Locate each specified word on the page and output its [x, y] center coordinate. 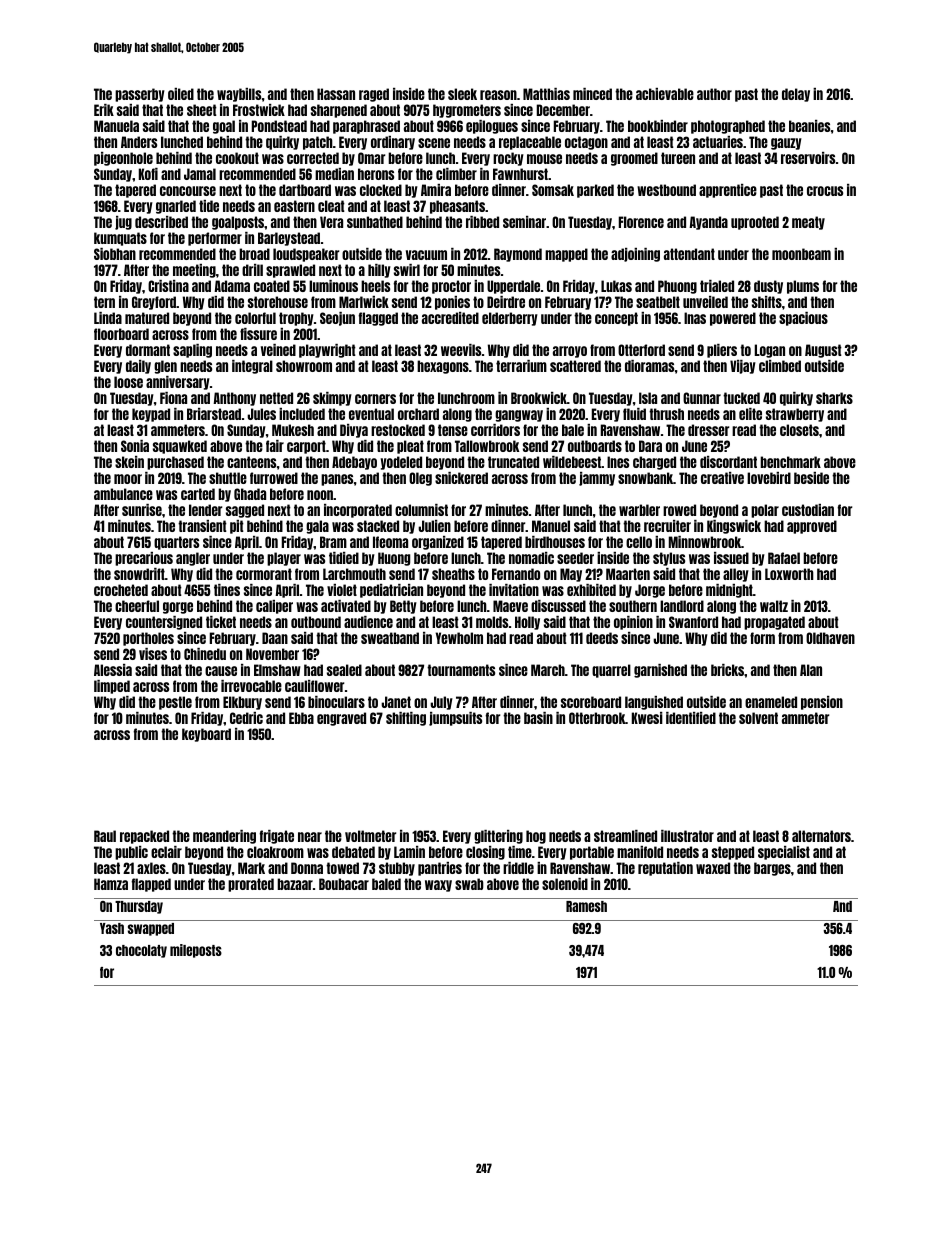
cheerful [137, 606]
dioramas [649, 366]
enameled [771, 702]
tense [453, 430]
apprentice [728, 191]
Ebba [301, 718]
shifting [406, 719]
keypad [151, 415]
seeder [575, 558]
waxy [438, 886]
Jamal [200, 174]
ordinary [393, 143]
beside [811, 478]
